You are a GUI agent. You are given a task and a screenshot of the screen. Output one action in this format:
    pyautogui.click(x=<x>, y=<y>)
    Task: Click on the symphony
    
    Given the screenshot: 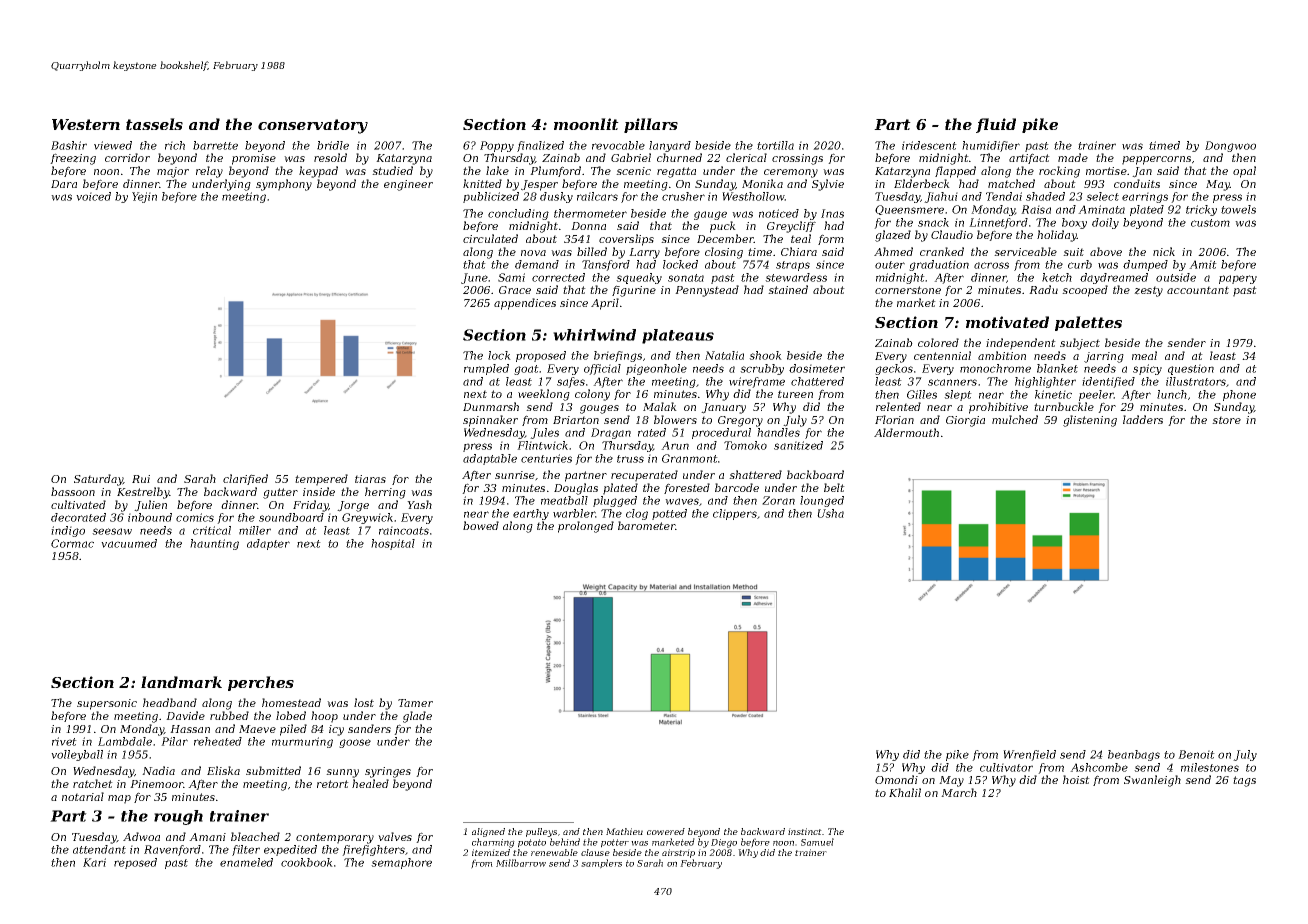 What is the action you would take?
    pyautogui.click(x=284, y=185)
